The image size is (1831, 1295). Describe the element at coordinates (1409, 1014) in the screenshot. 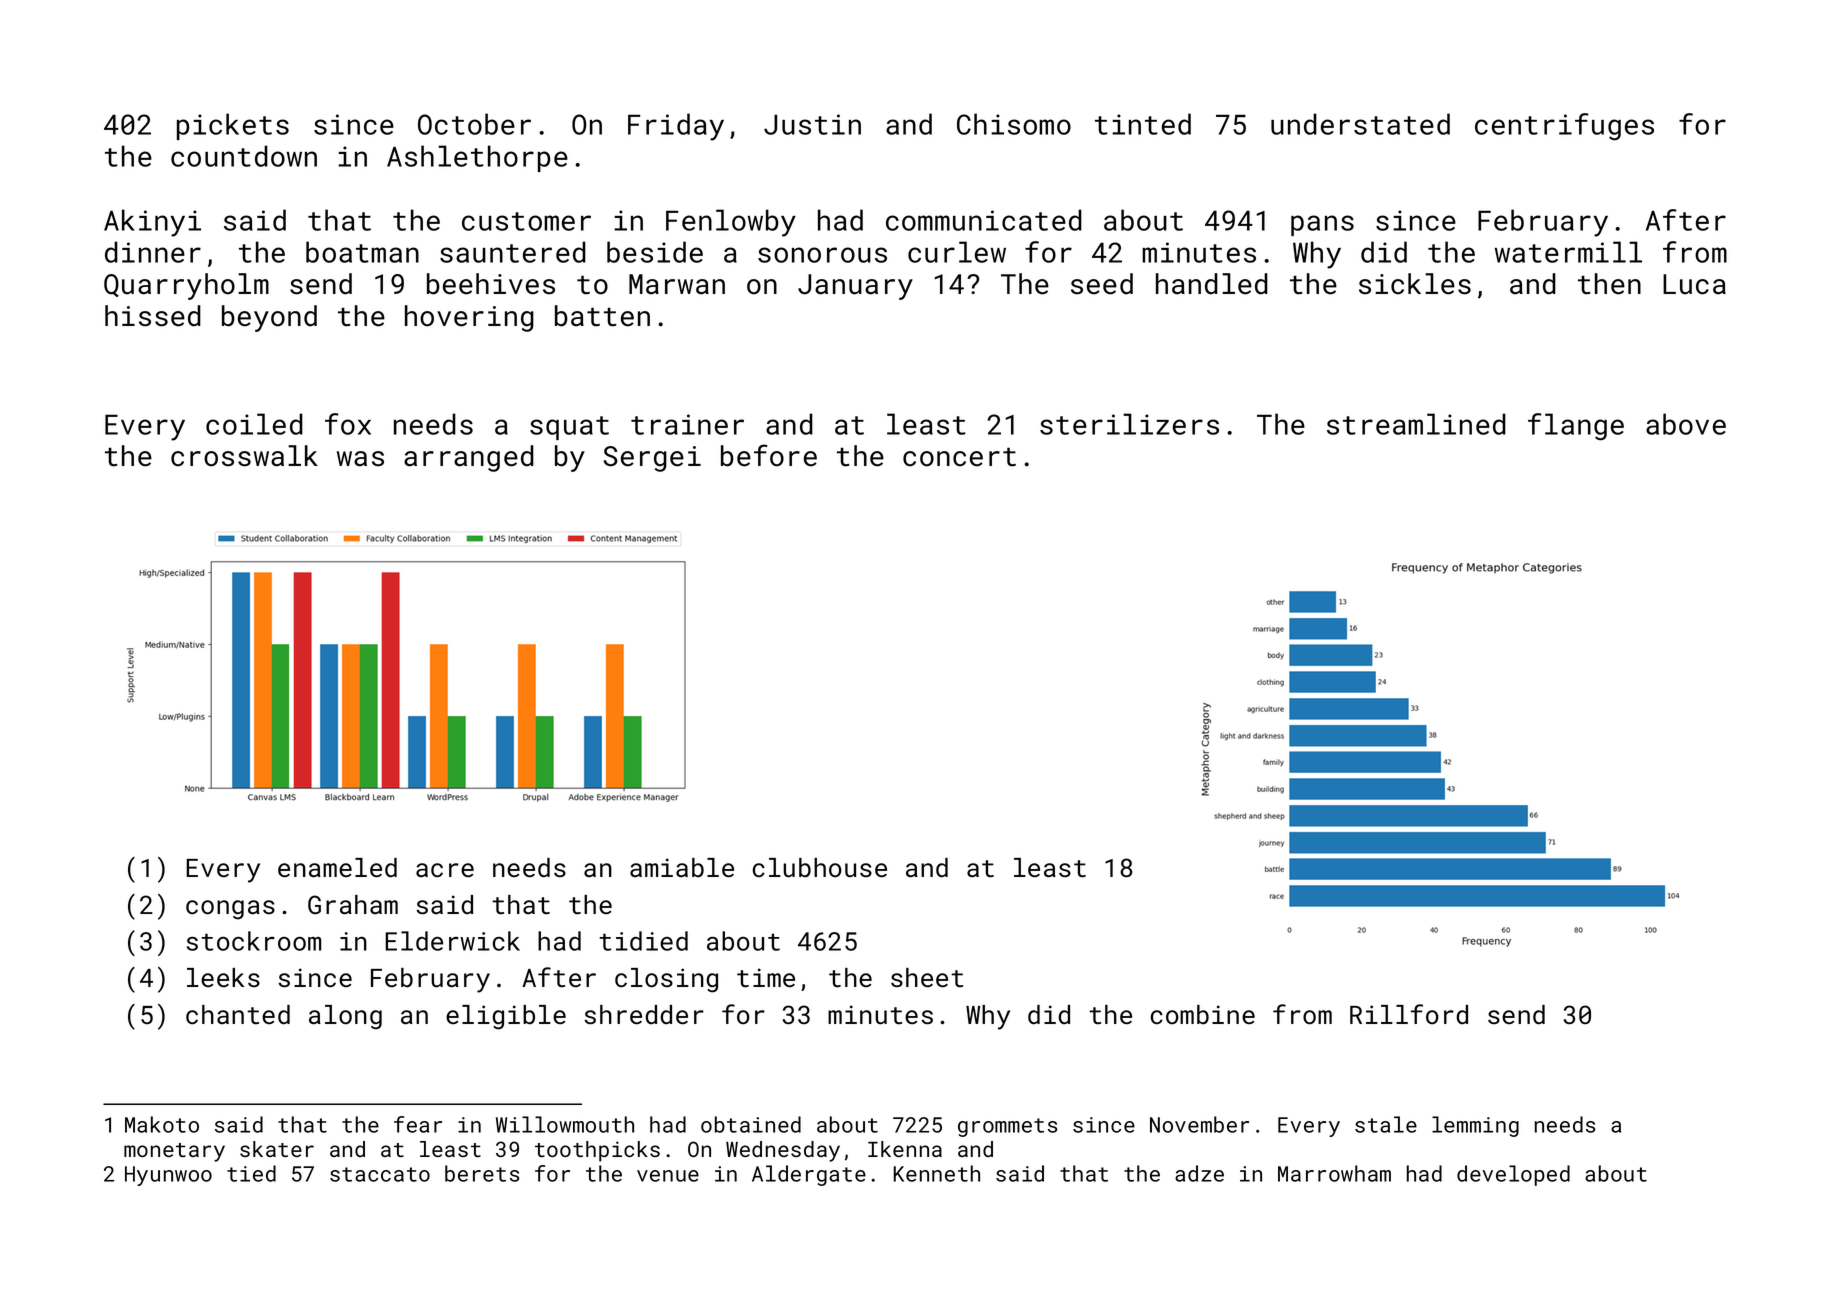

I see `Rillford` at that location.
